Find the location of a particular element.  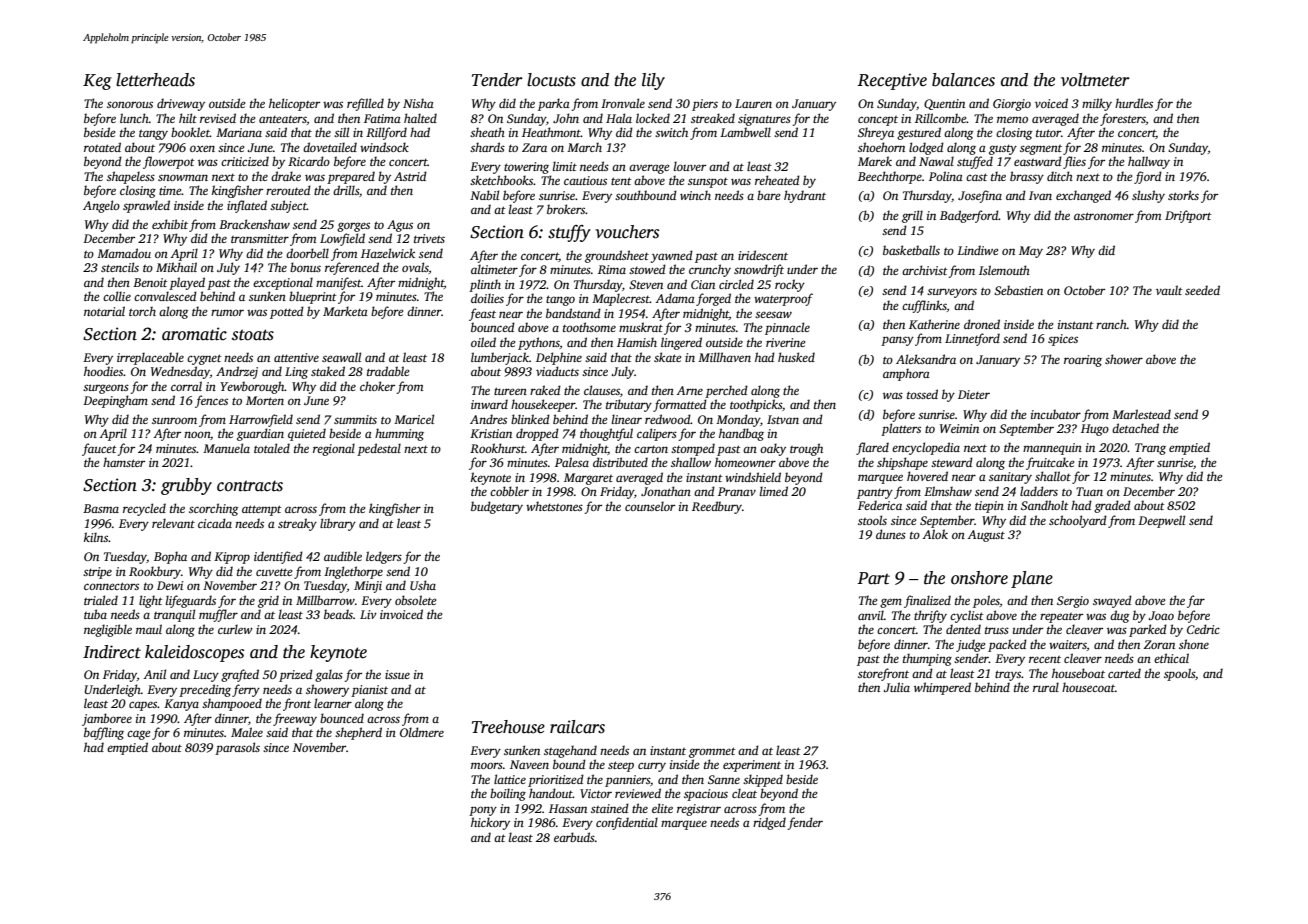

refilled is located at coordinates (365, 104).
